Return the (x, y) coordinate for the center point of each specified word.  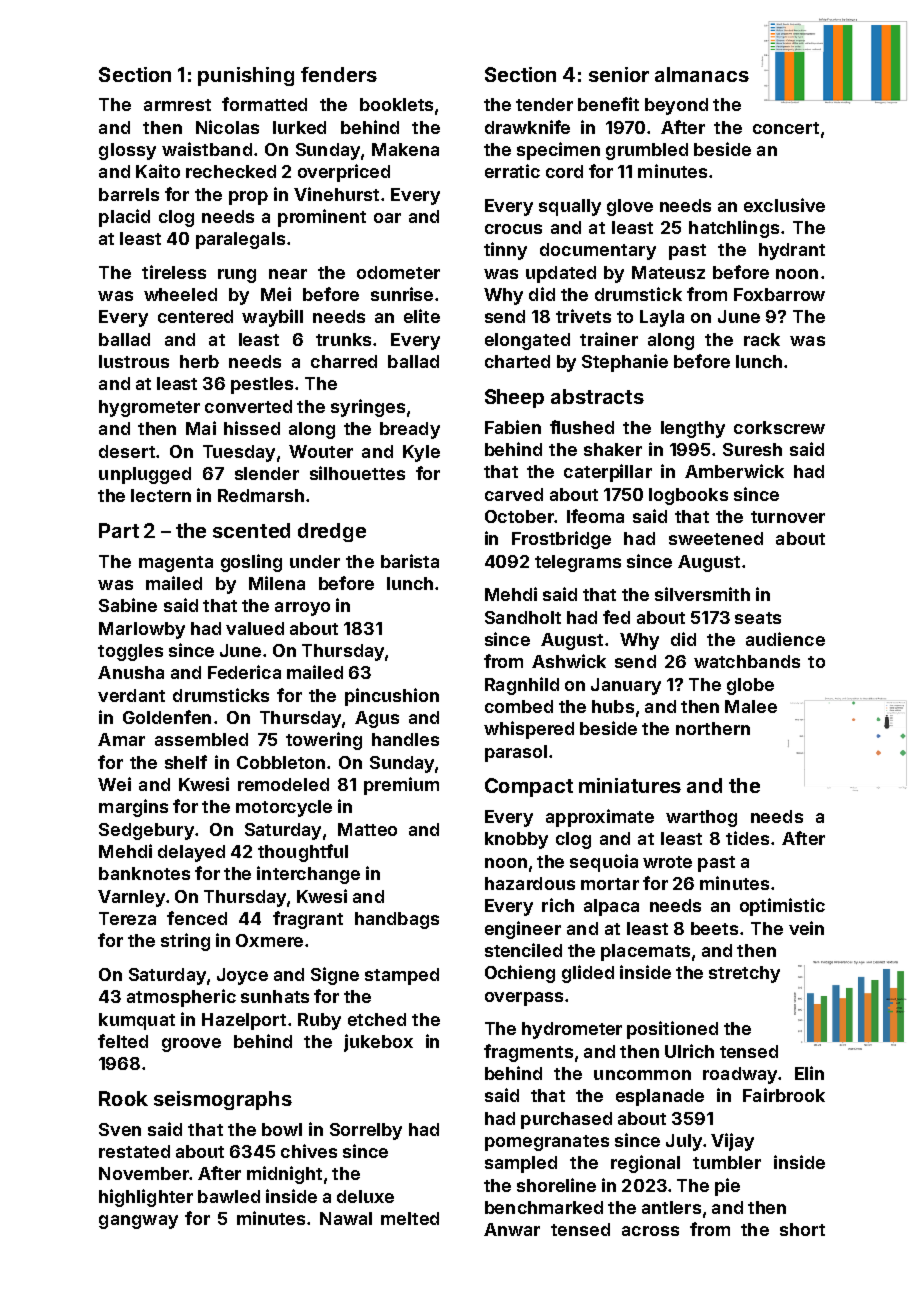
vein (806, 928)
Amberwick (734, 471)
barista (410, 561)
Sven (120, 1129)
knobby (516, 840)
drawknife (527, 127)
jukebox (378, 1043)
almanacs (702, 74)
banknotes (144, 873)
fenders (339, 74)
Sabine (128, 605)
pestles (262, 385)
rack (762, 339)
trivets (583, 316)
